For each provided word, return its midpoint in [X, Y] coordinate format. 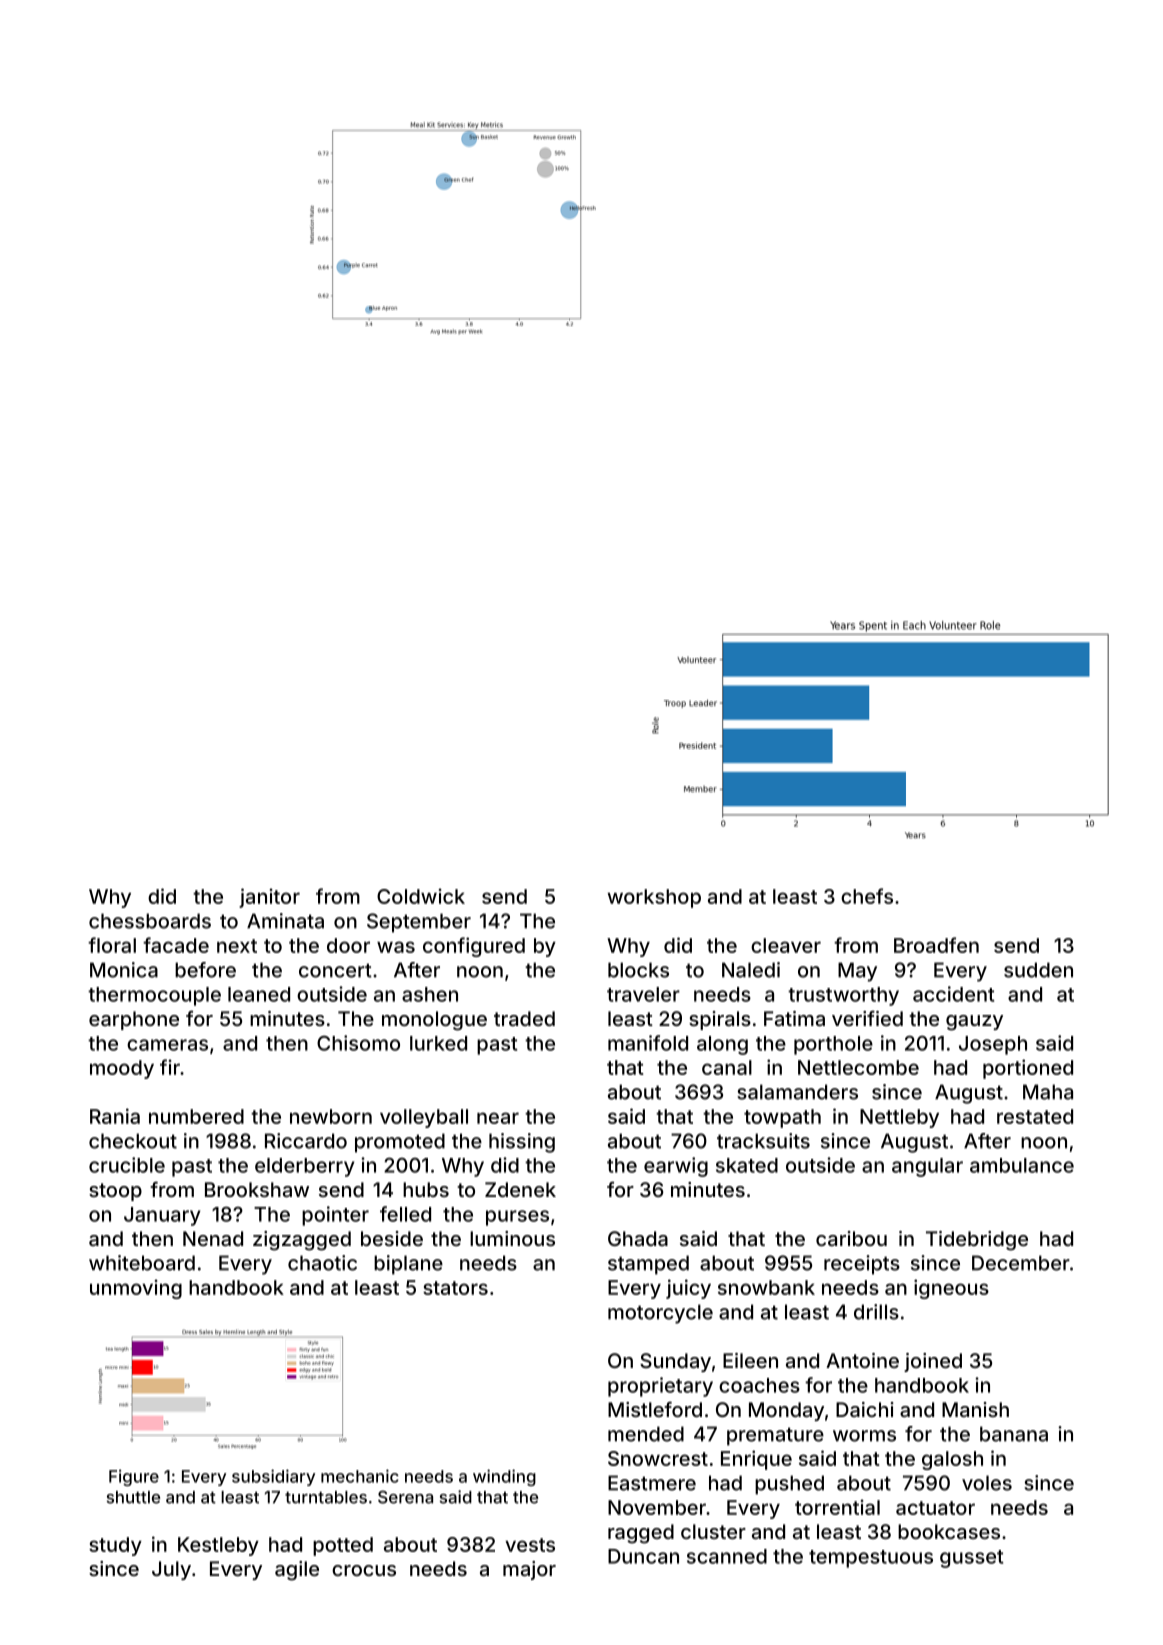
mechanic [360, 1476]
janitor [269, 898]
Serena [405, 1497]
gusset [971, 1559]
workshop [654, 898]
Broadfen [936, 945]
